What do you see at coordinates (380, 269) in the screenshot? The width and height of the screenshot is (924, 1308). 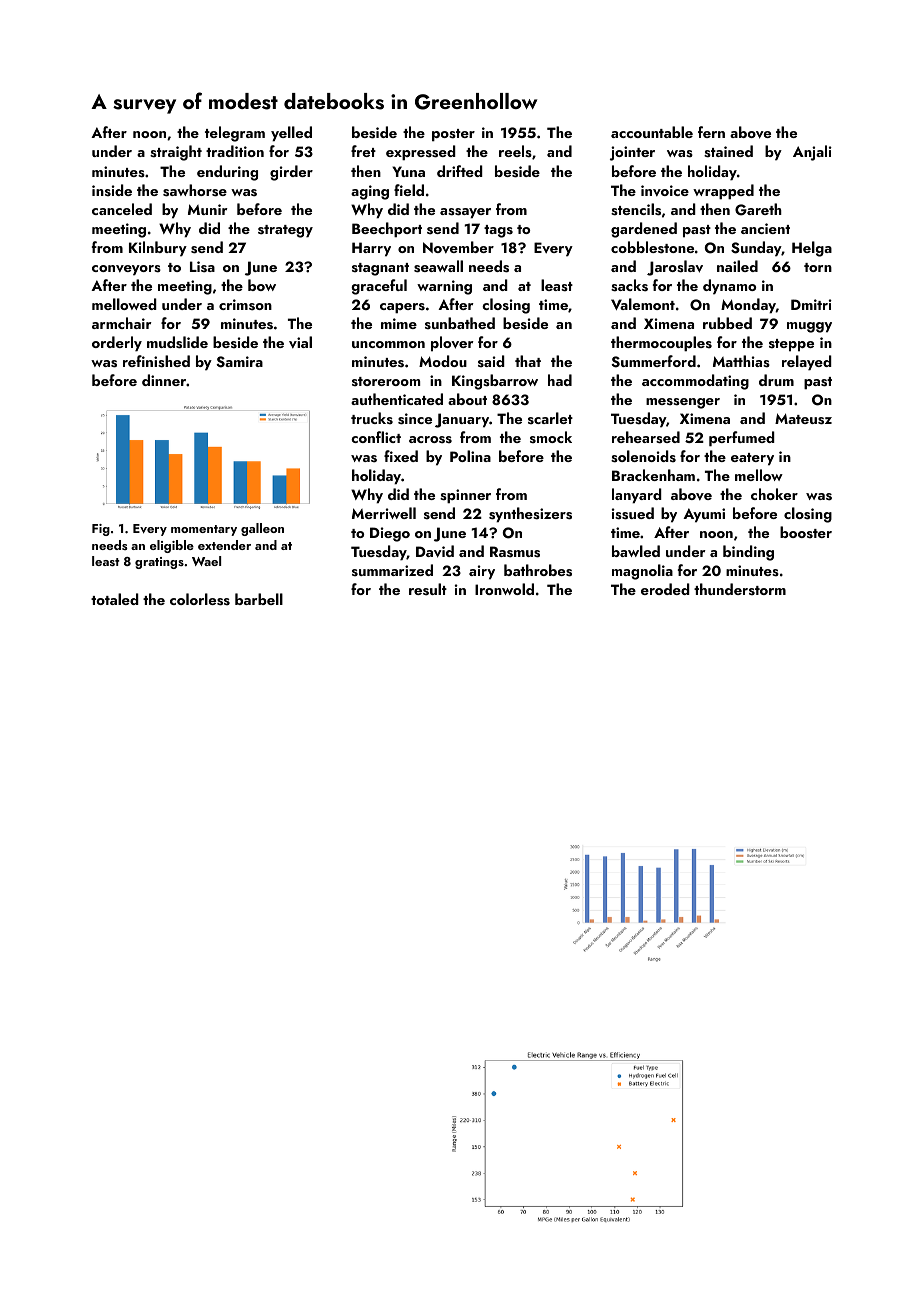 I see `stagnant` at bounding box center [380, 269].
